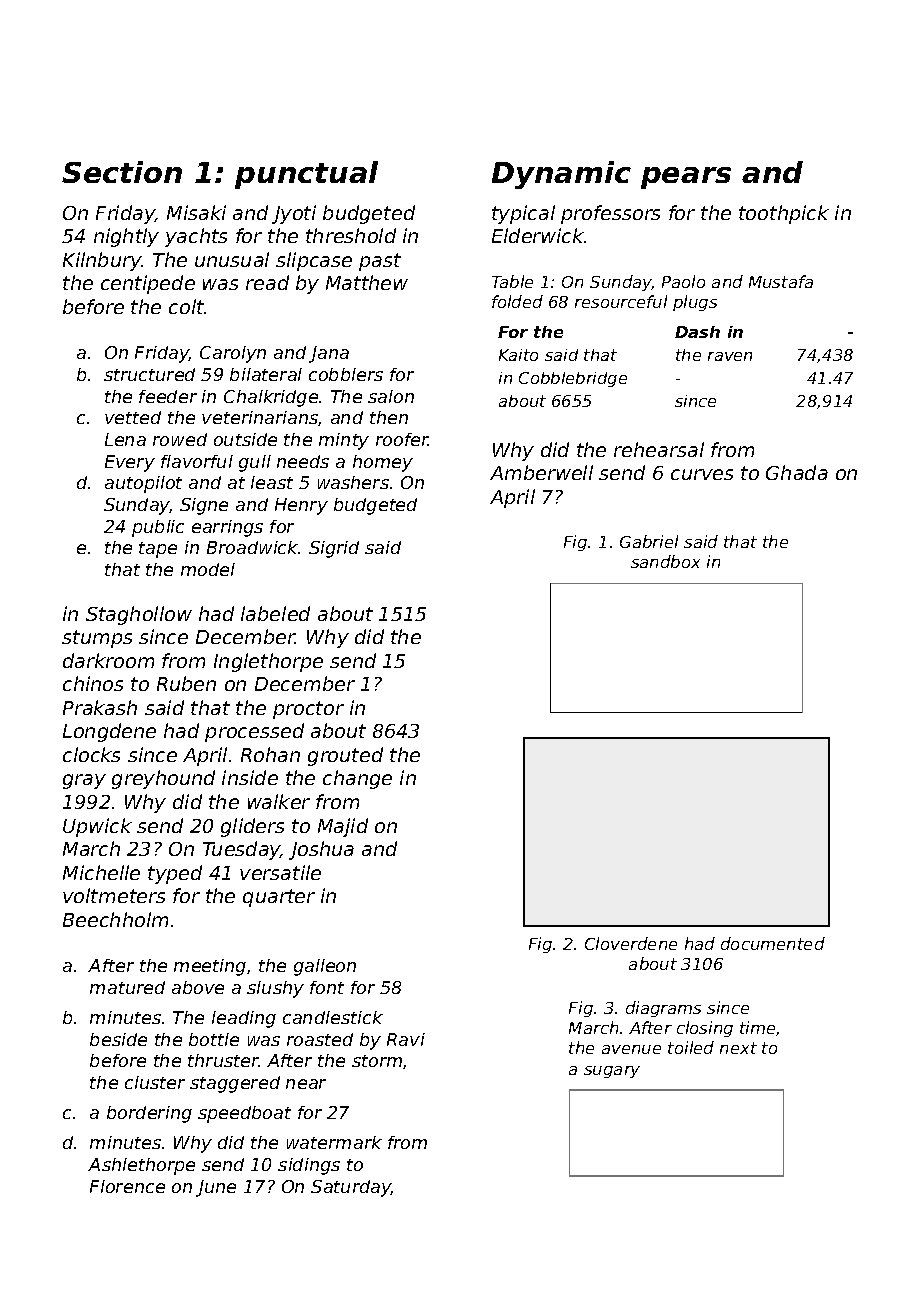 This image has width=924, height=1311. I want to click on Section, so click(122, 172).
